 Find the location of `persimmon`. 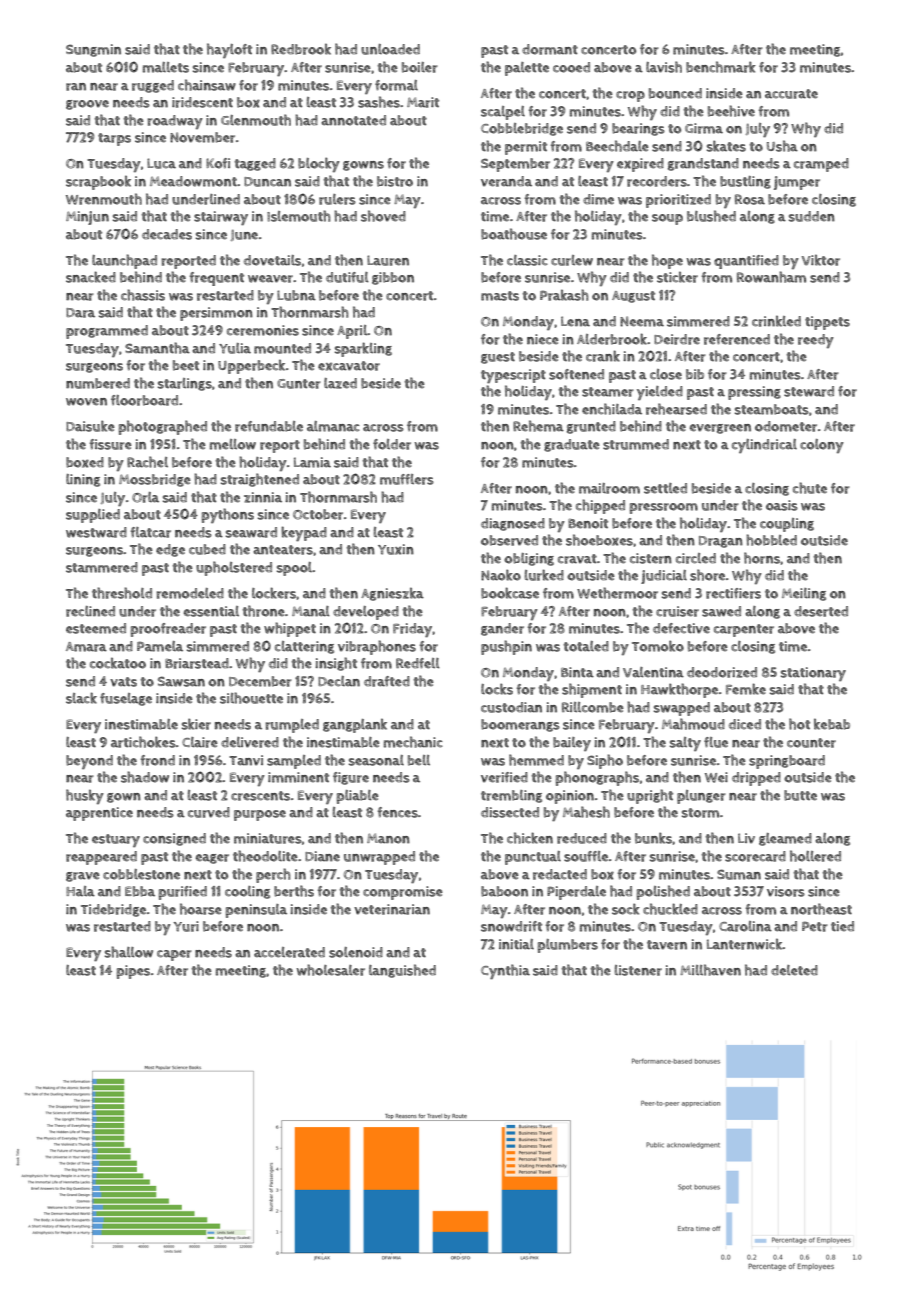

persimmon is located at coordinates (216, 314).
